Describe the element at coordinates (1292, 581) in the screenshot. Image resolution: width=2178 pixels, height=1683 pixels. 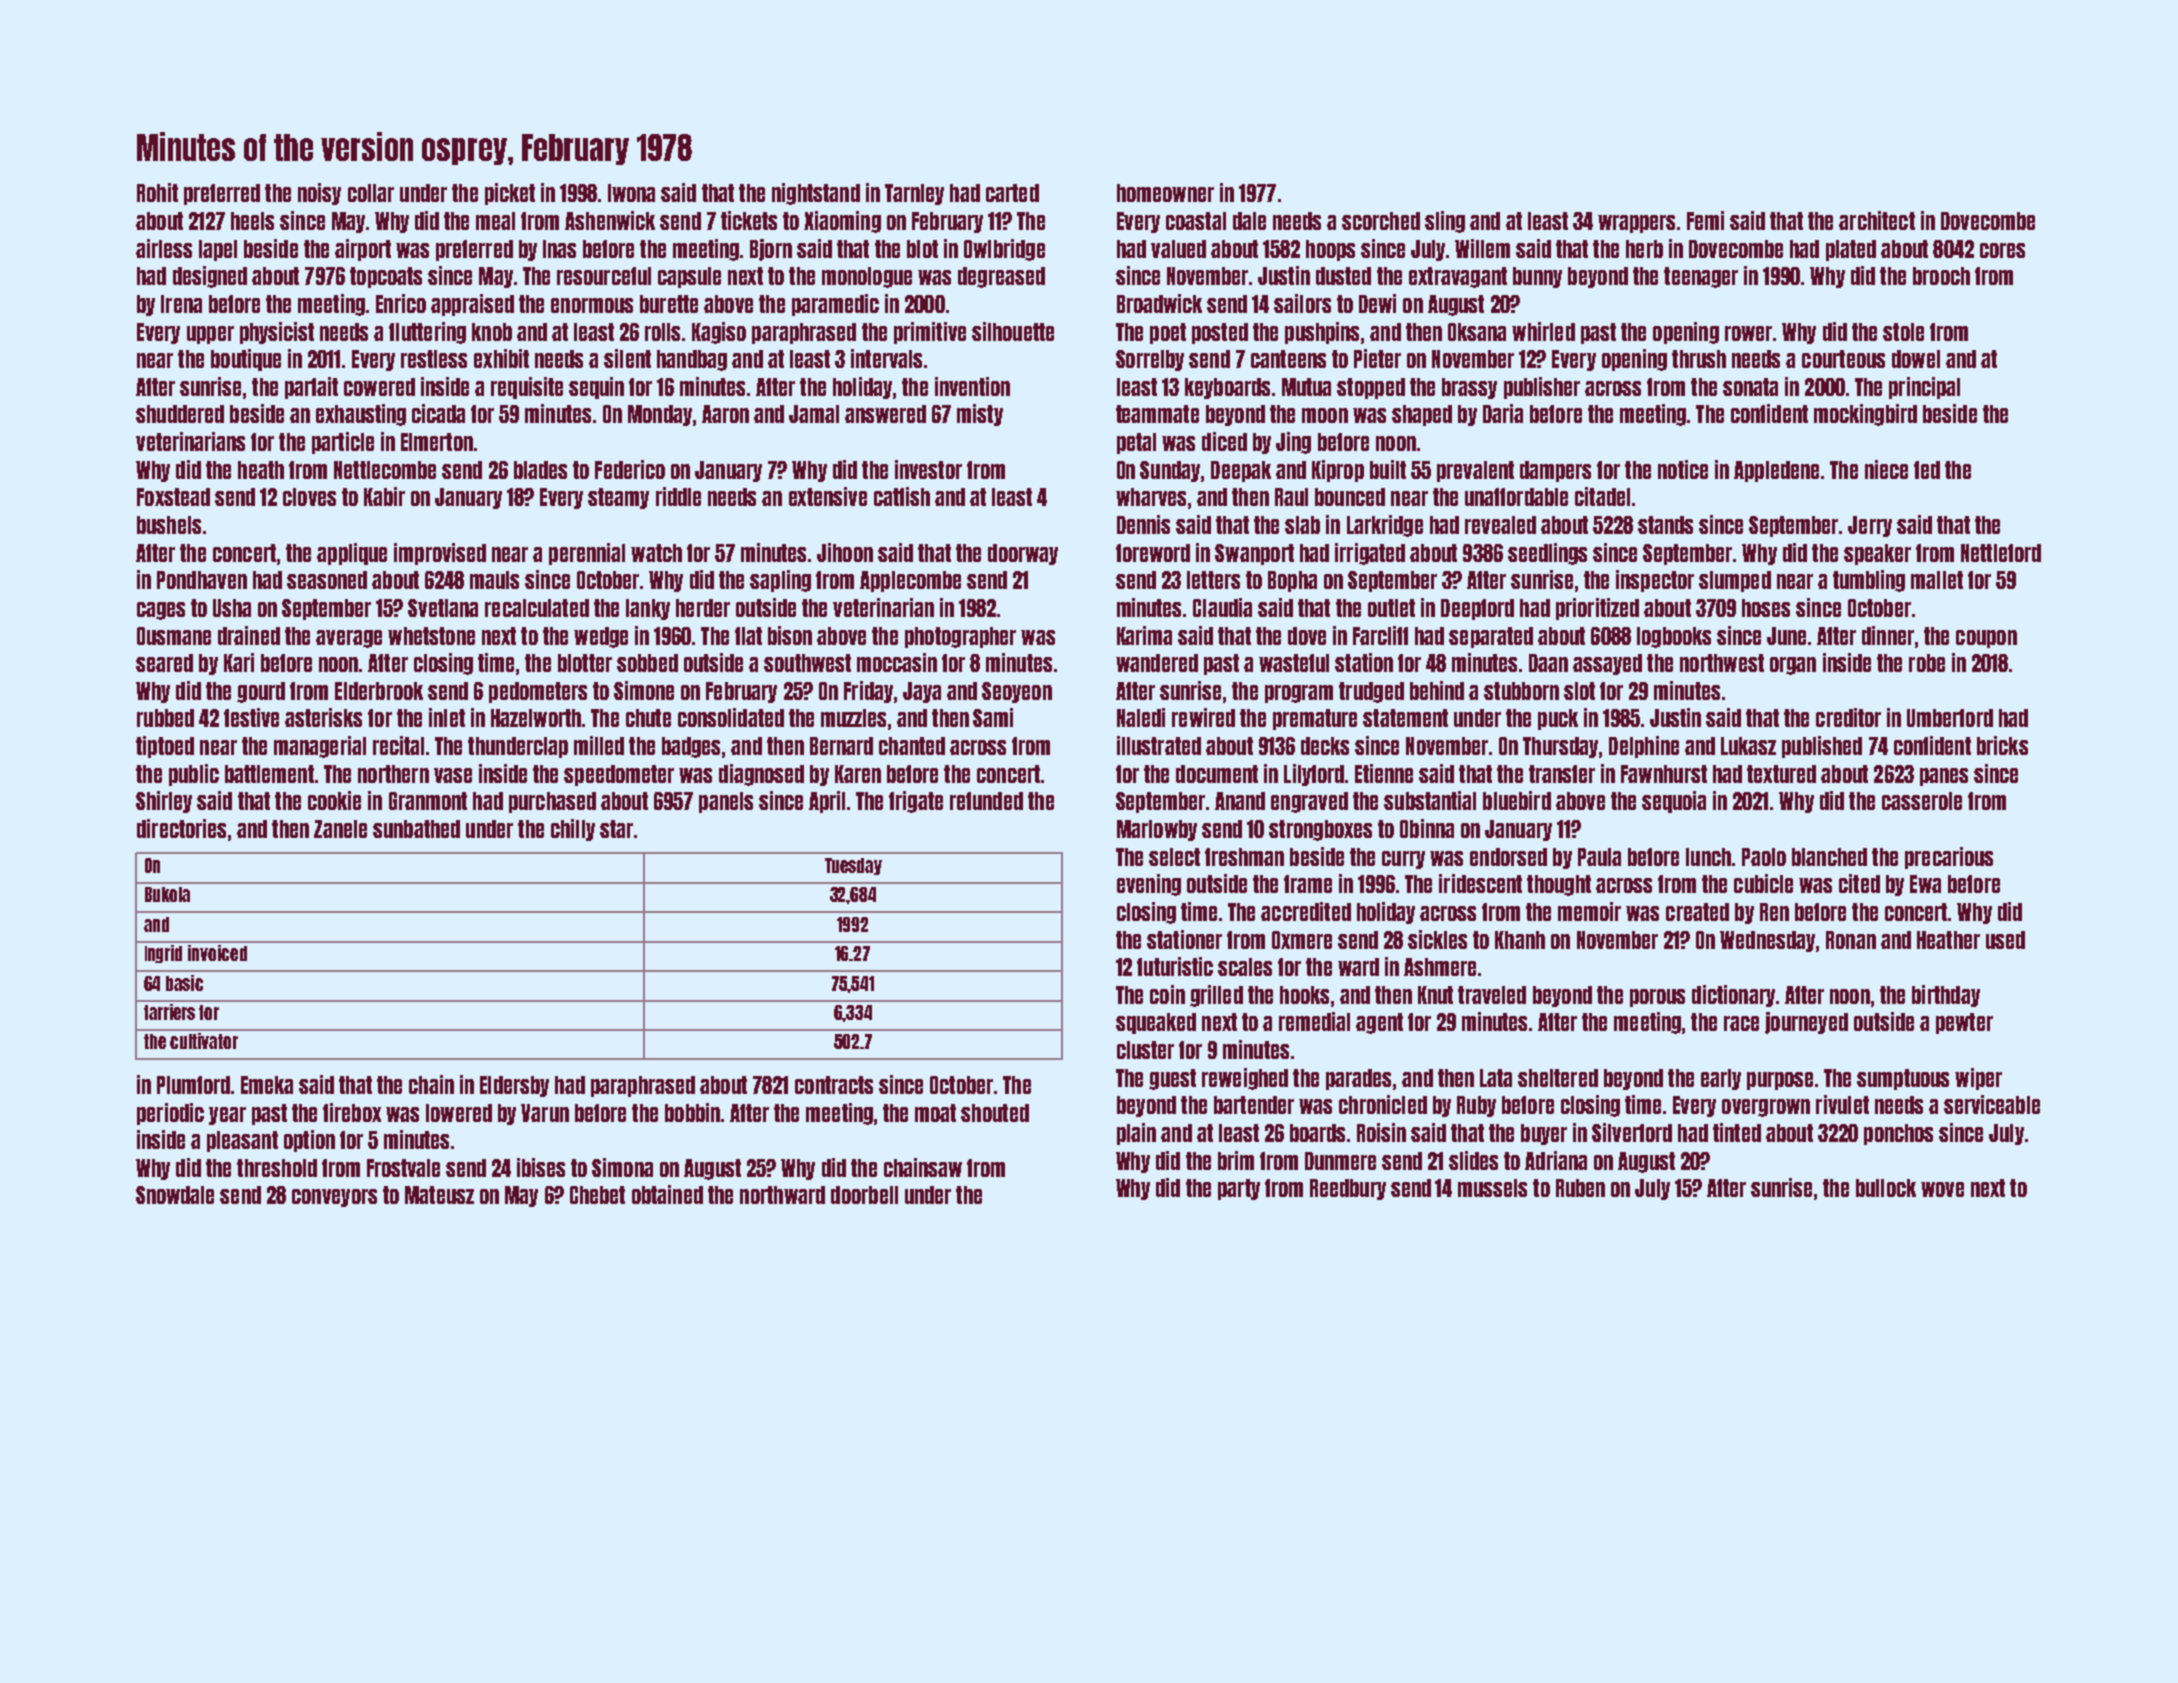
I see `Bopha` at that location.
